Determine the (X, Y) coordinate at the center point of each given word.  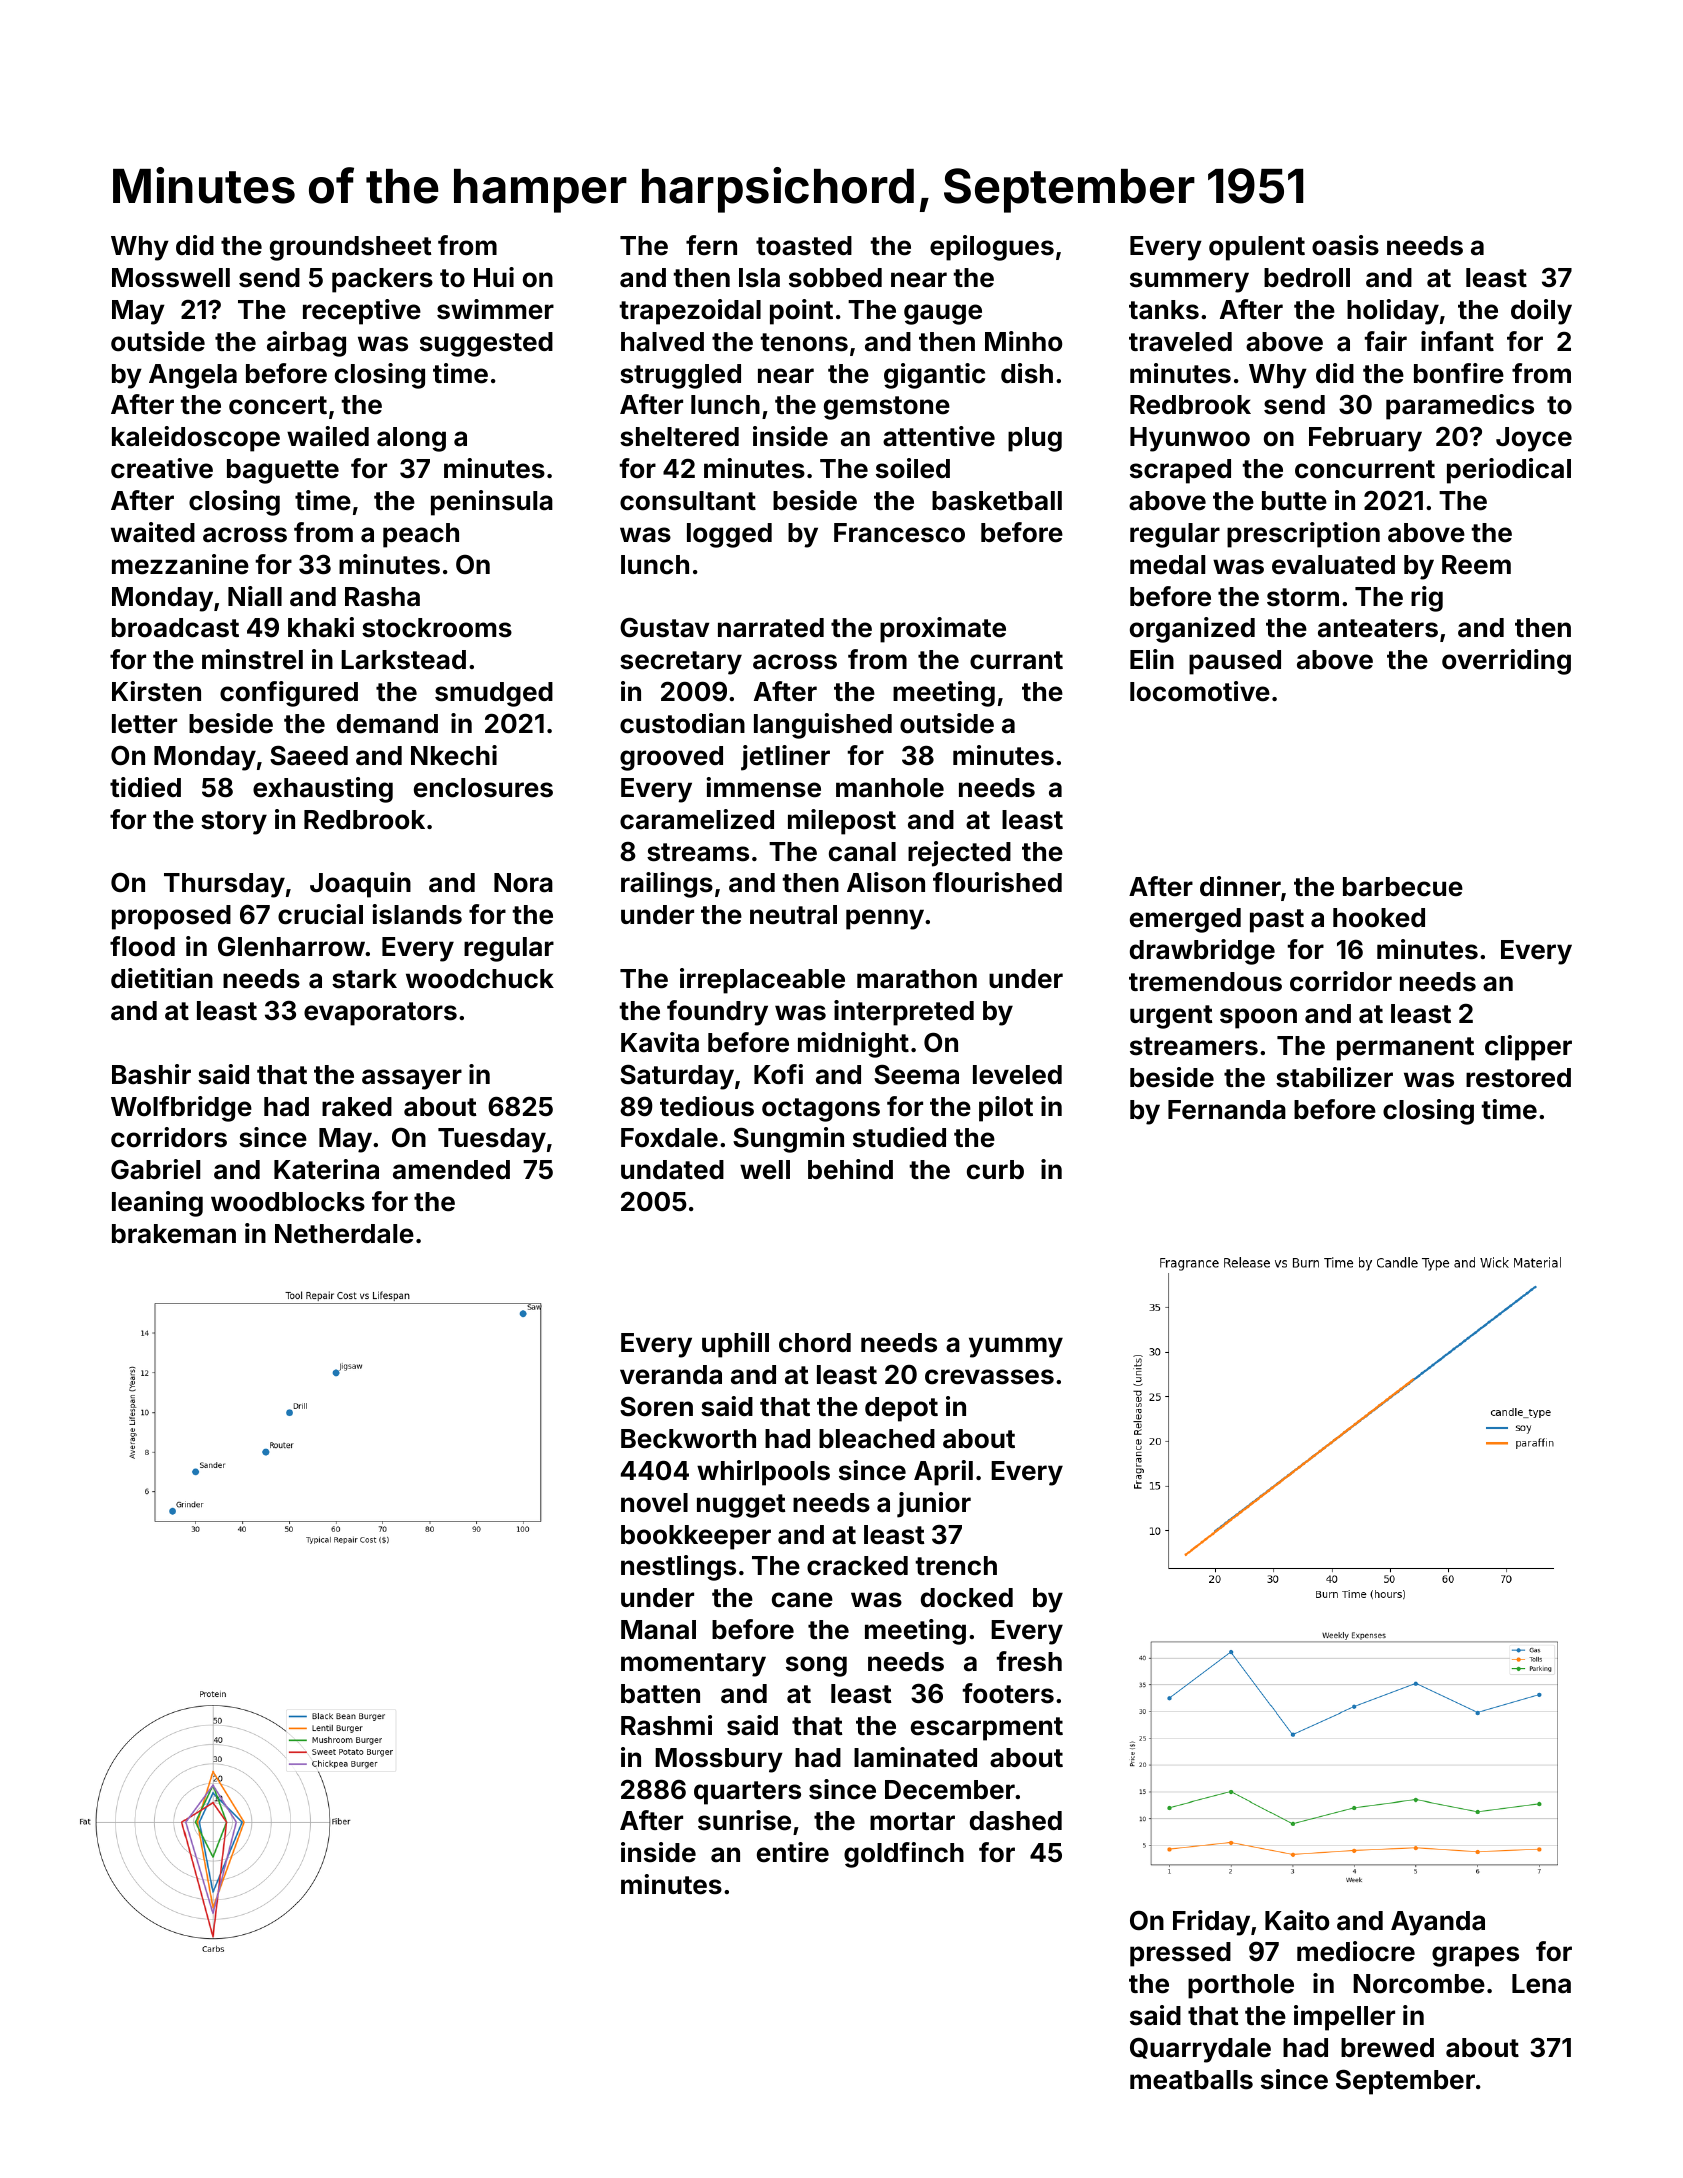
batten (660, 1694)
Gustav (665, 627)
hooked (1379, 918)
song (816, 1666)
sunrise (744, 1820)
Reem (1476, 565)
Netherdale (344, 1234)
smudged (494, 694)
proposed (171, 917)
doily (1541, 312)
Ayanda (1438, 1923)
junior (934, 1505)
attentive (939, 436)
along (411, 439)
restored (1518, 1078)
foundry (717, 1013)
